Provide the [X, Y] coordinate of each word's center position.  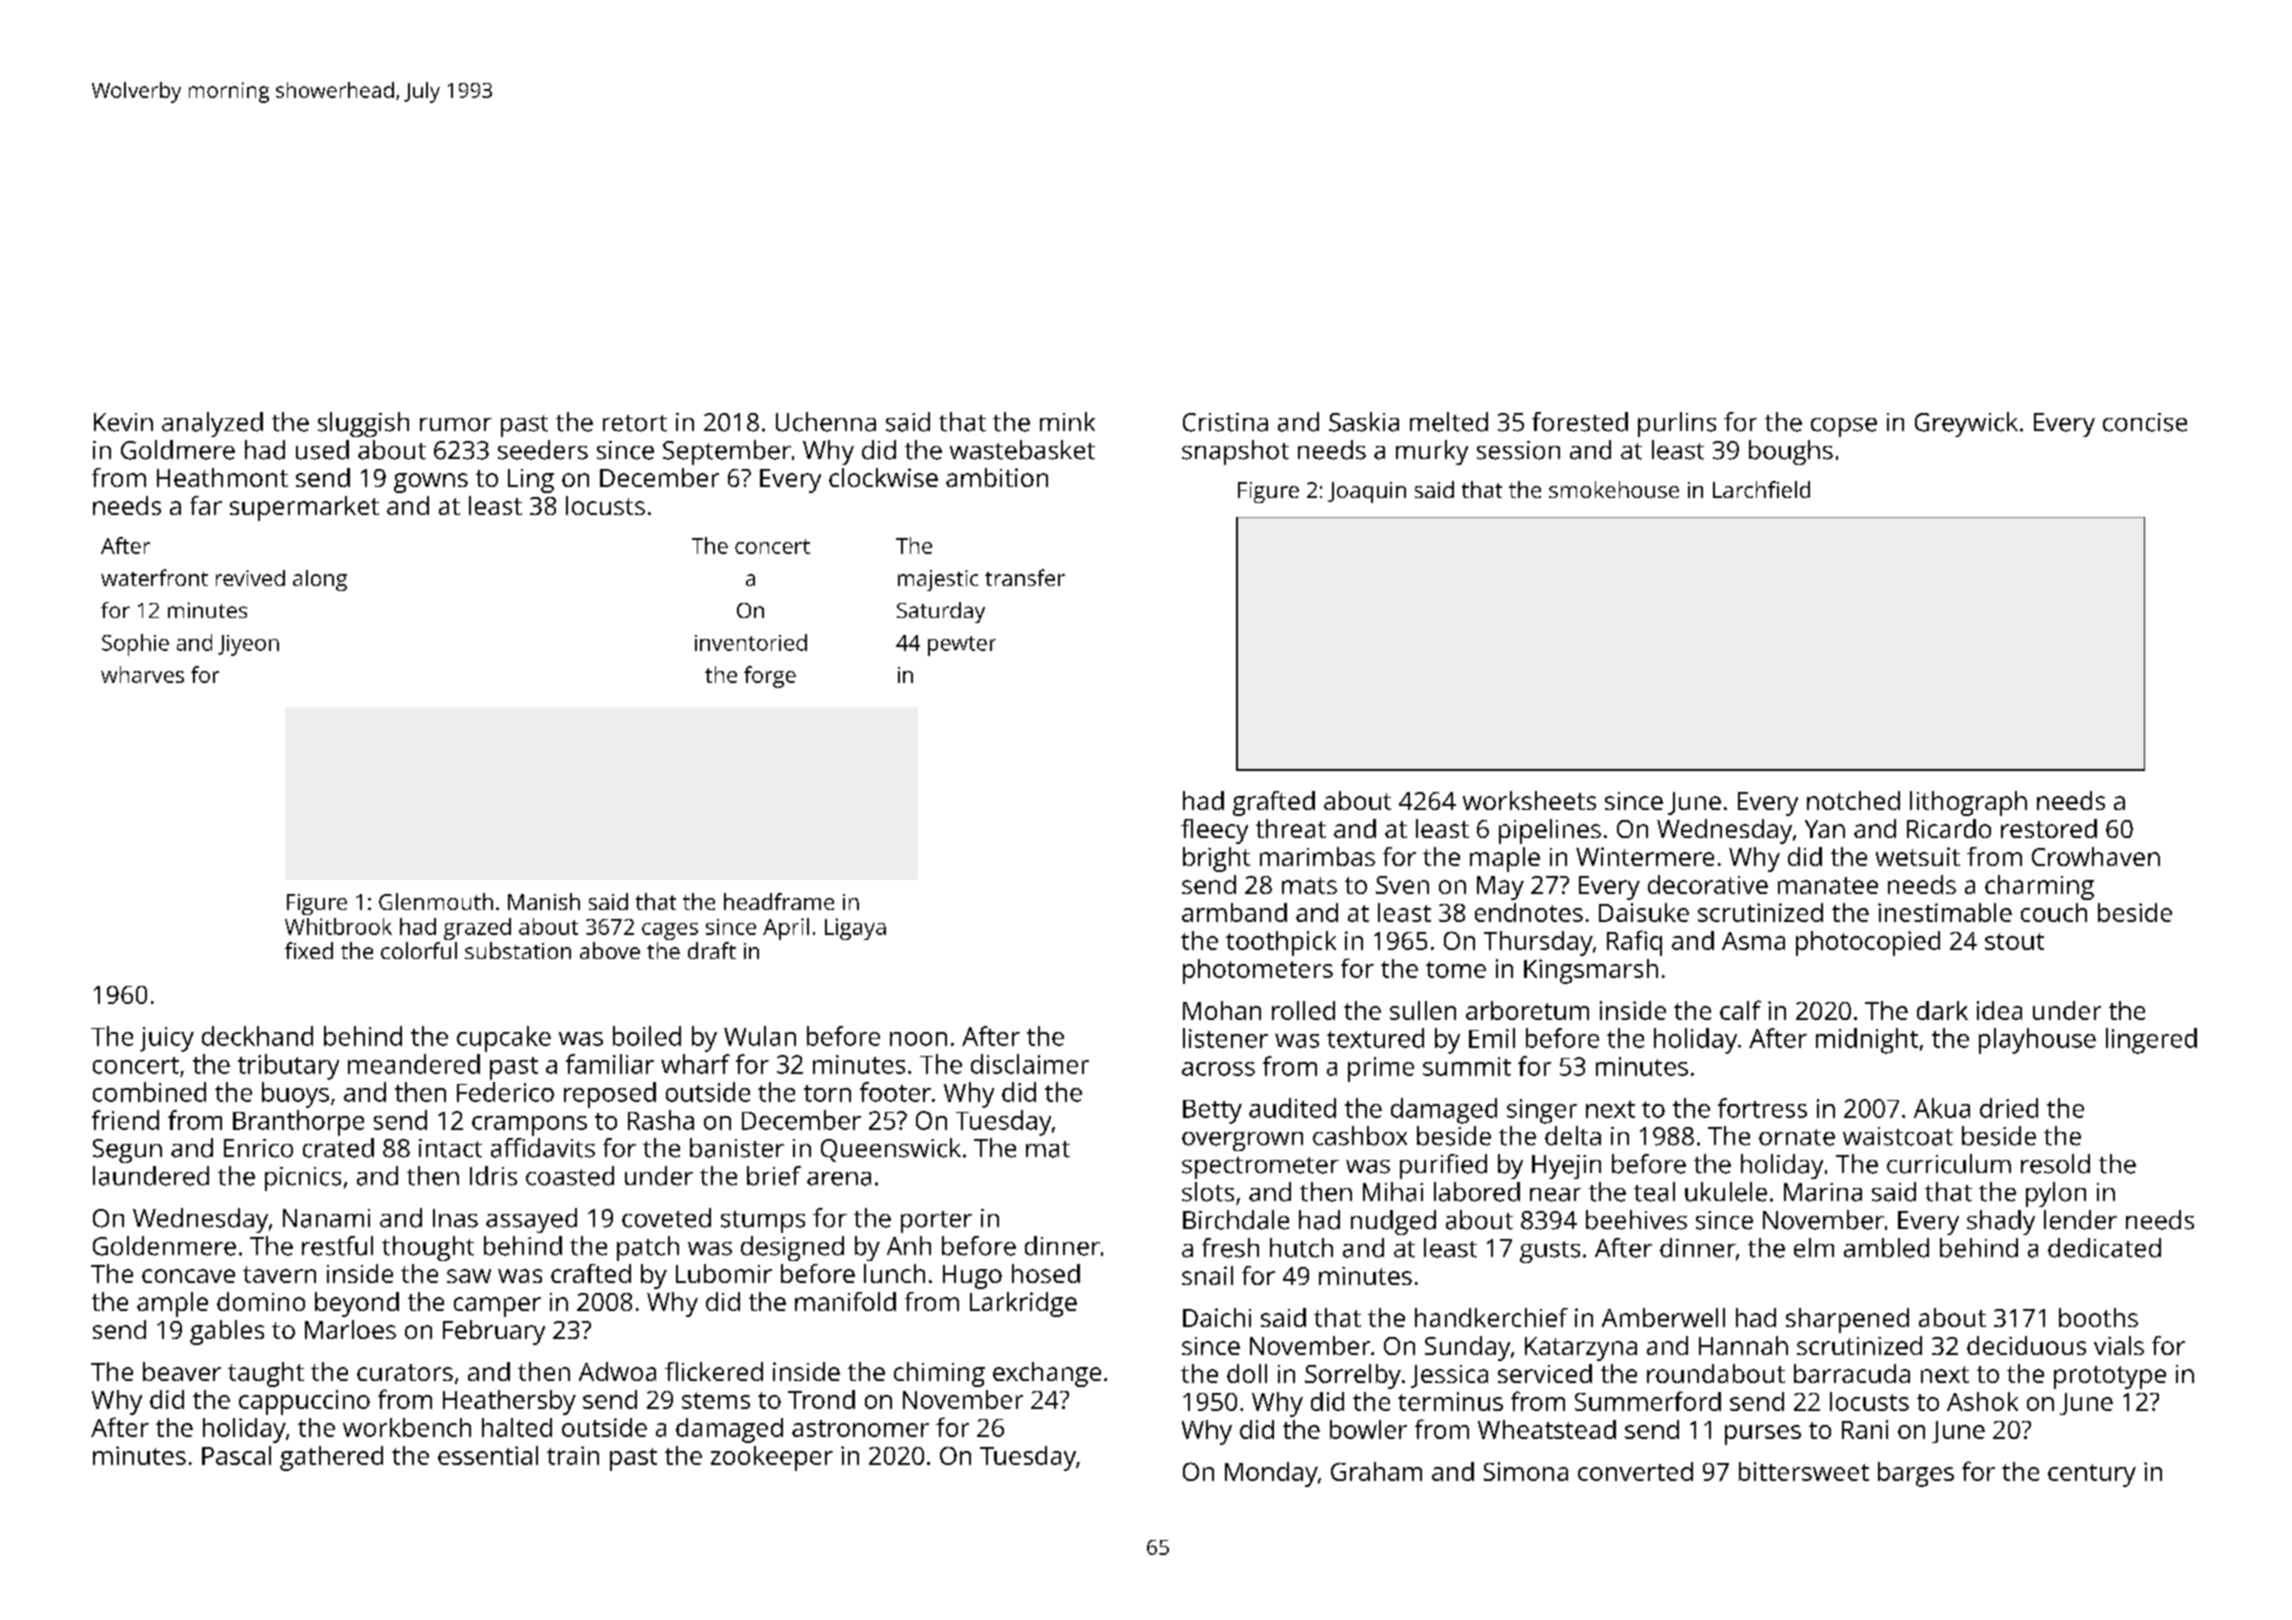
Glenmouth [436, 901]
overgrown [1242, 1141]
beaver [182, 1371]
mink [1067, 421]
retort [635, 423]
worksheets [1529, 800]
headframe [779, 901]
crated [338, 1148]
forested [1580, 422]
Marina [1823, 1192]
